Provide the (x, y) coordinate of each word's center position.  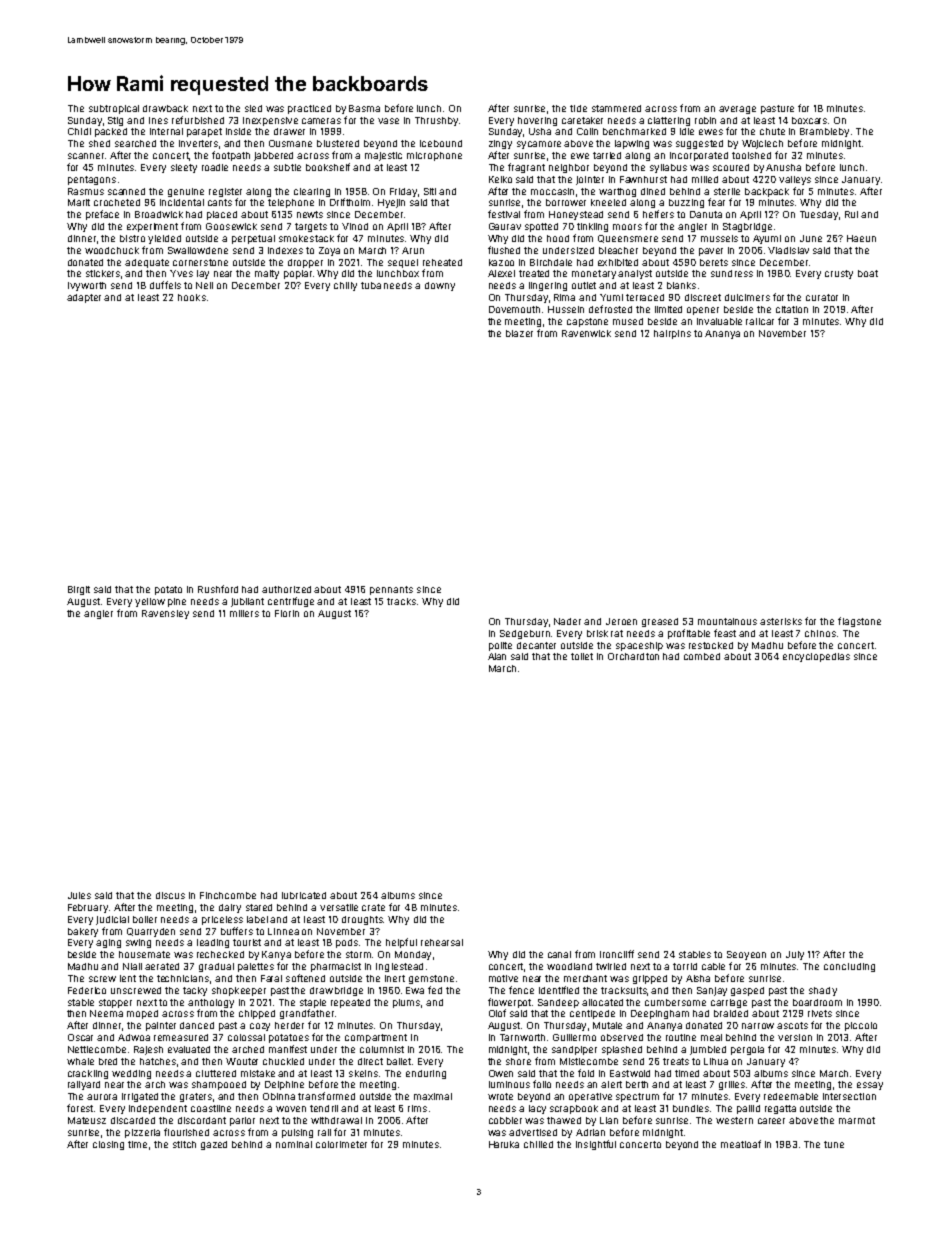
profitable (689, 634)
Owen (501, 1073)
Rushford (218, 589)
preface (102, 215)
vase (388, 121)
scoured (731, 167)
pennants (391, 590)
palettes (256, 967)
